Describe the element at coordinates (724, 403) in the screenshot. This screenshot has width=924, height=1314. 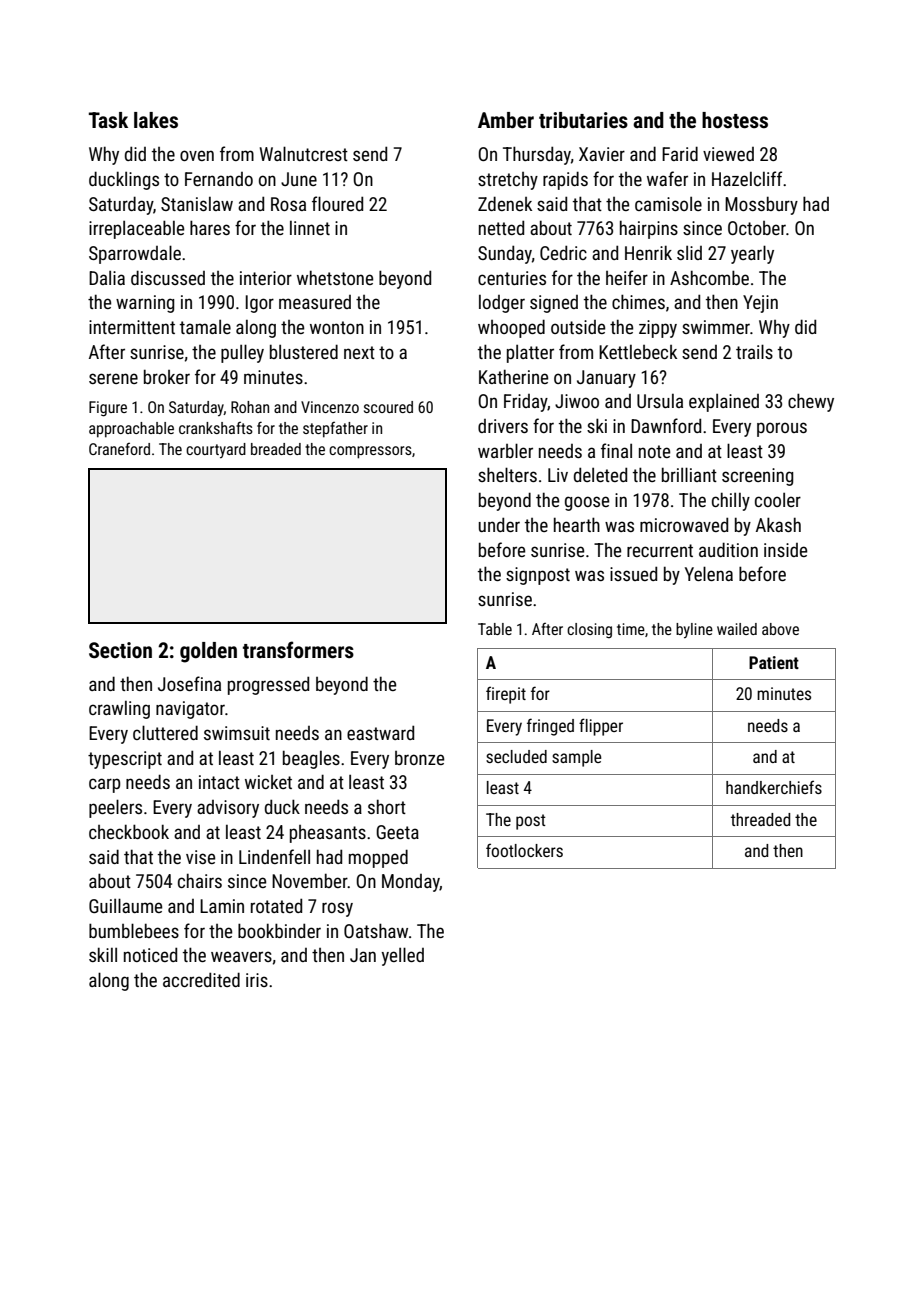
I see `explained` at that location.
